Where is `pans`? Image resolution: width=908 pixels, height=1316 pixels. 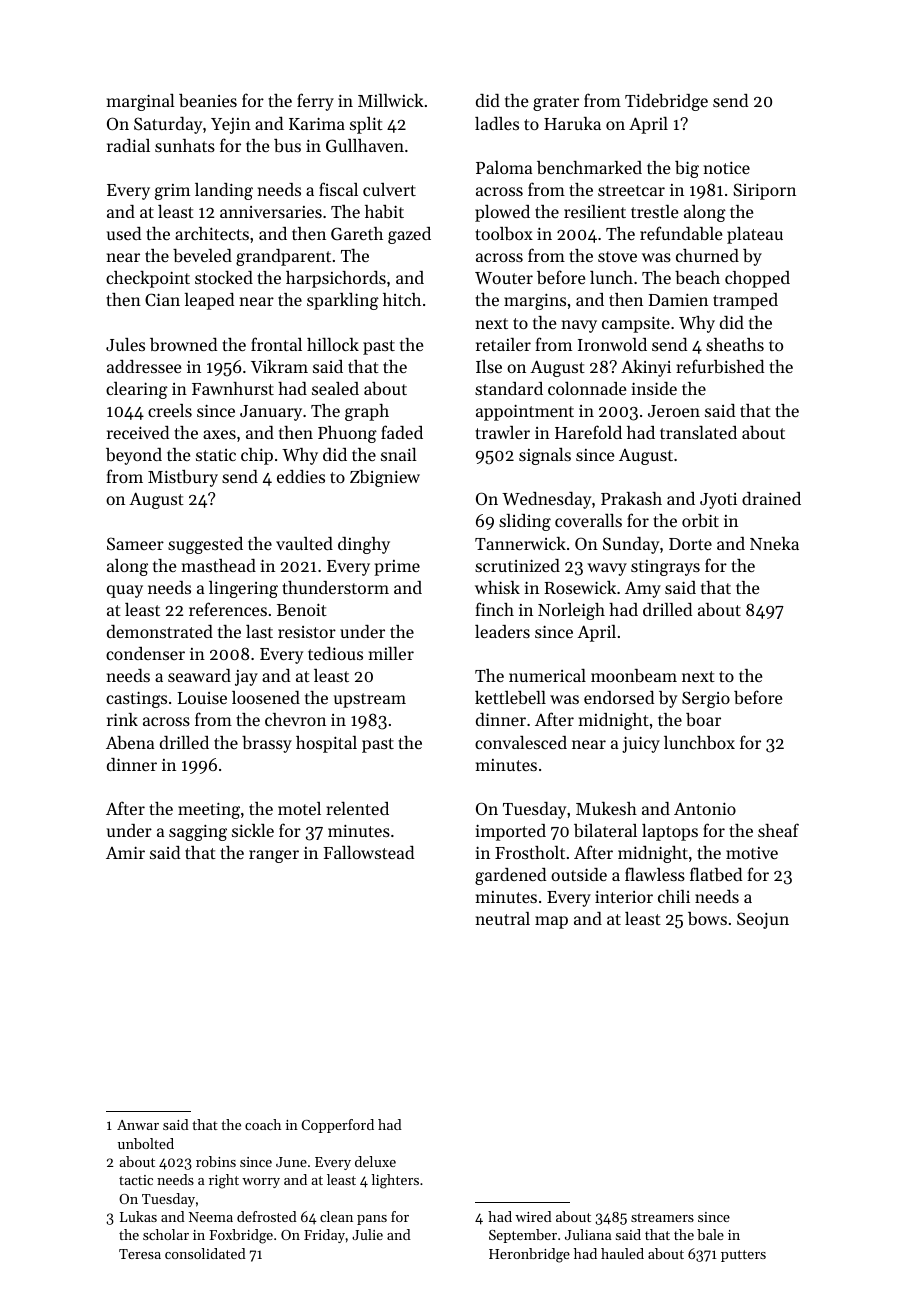 pans is located at coordinates (372, 1220).
